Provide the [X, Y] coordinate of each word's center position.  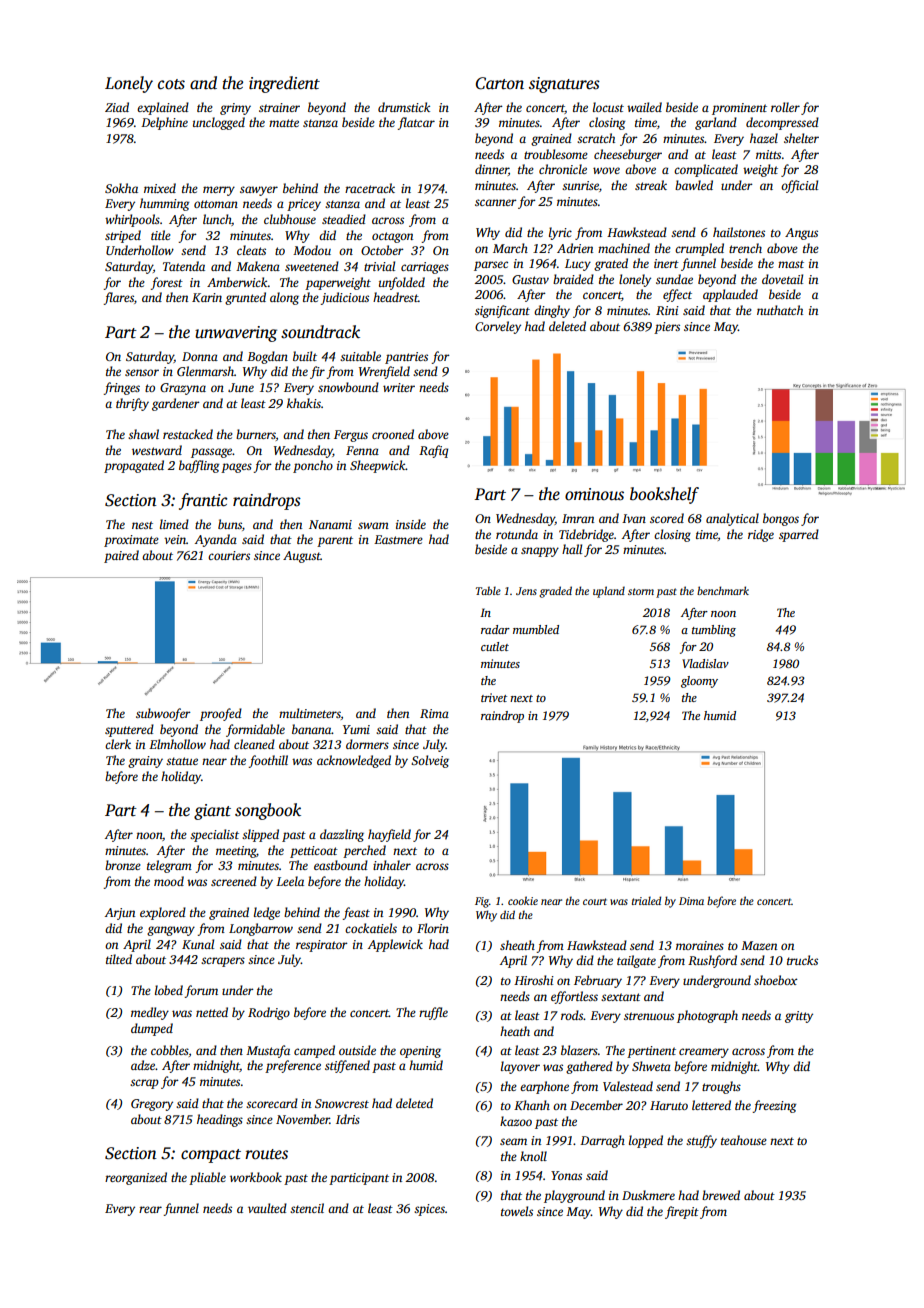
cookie [523, 900]
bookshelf [664, 495]
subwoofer [163, 714]
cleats [251, 250]
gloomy [699, 682]
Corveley [498, 327]
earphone [544, 1087]
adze [143, 1065]
